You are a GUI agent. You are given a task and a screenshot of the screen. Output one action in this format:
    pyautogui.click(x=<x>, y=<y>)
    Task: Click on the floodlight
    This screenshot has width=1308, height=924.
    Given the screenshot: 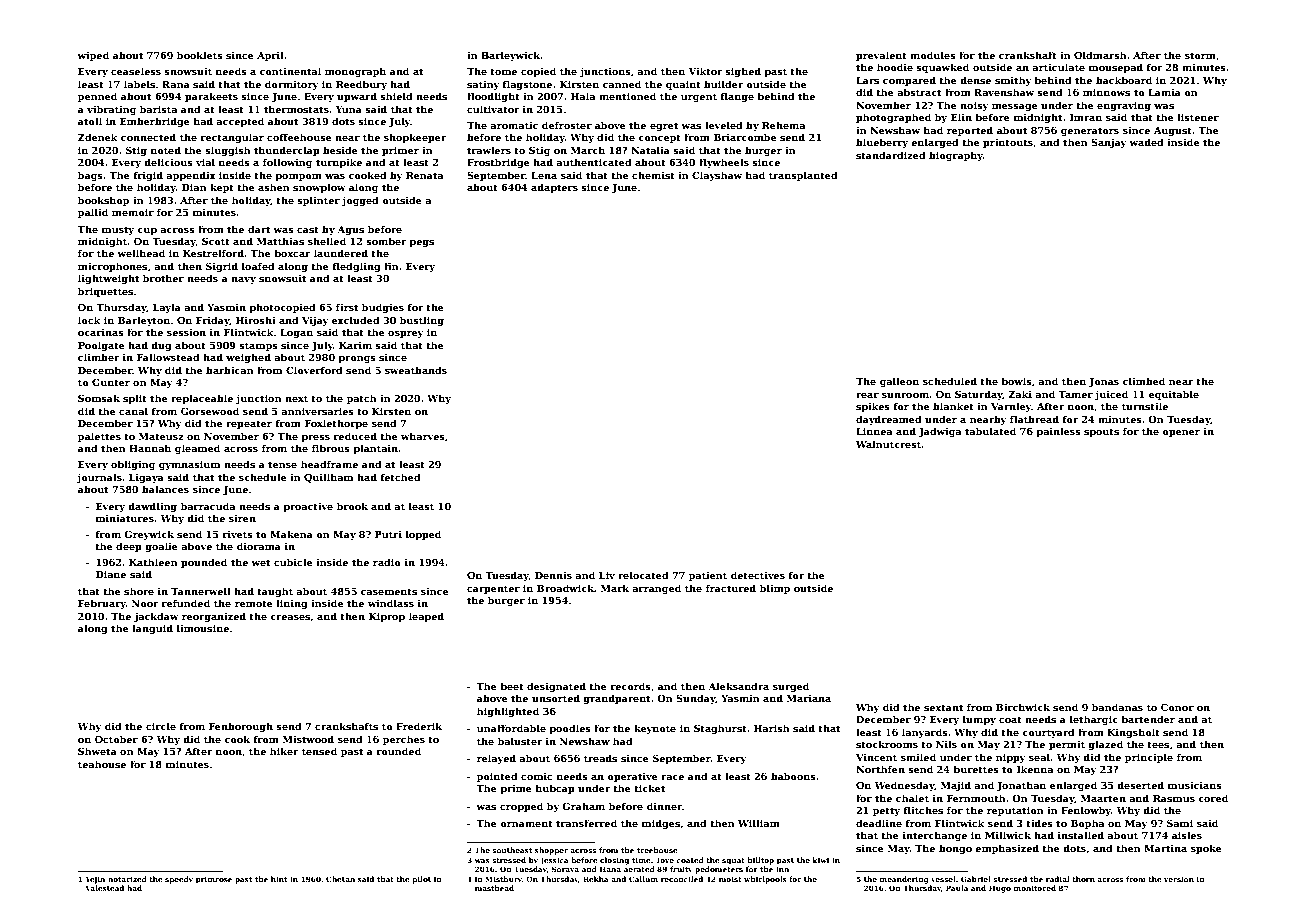 What is the action you would take?
    pyautogui.click(x=493, y=97)
